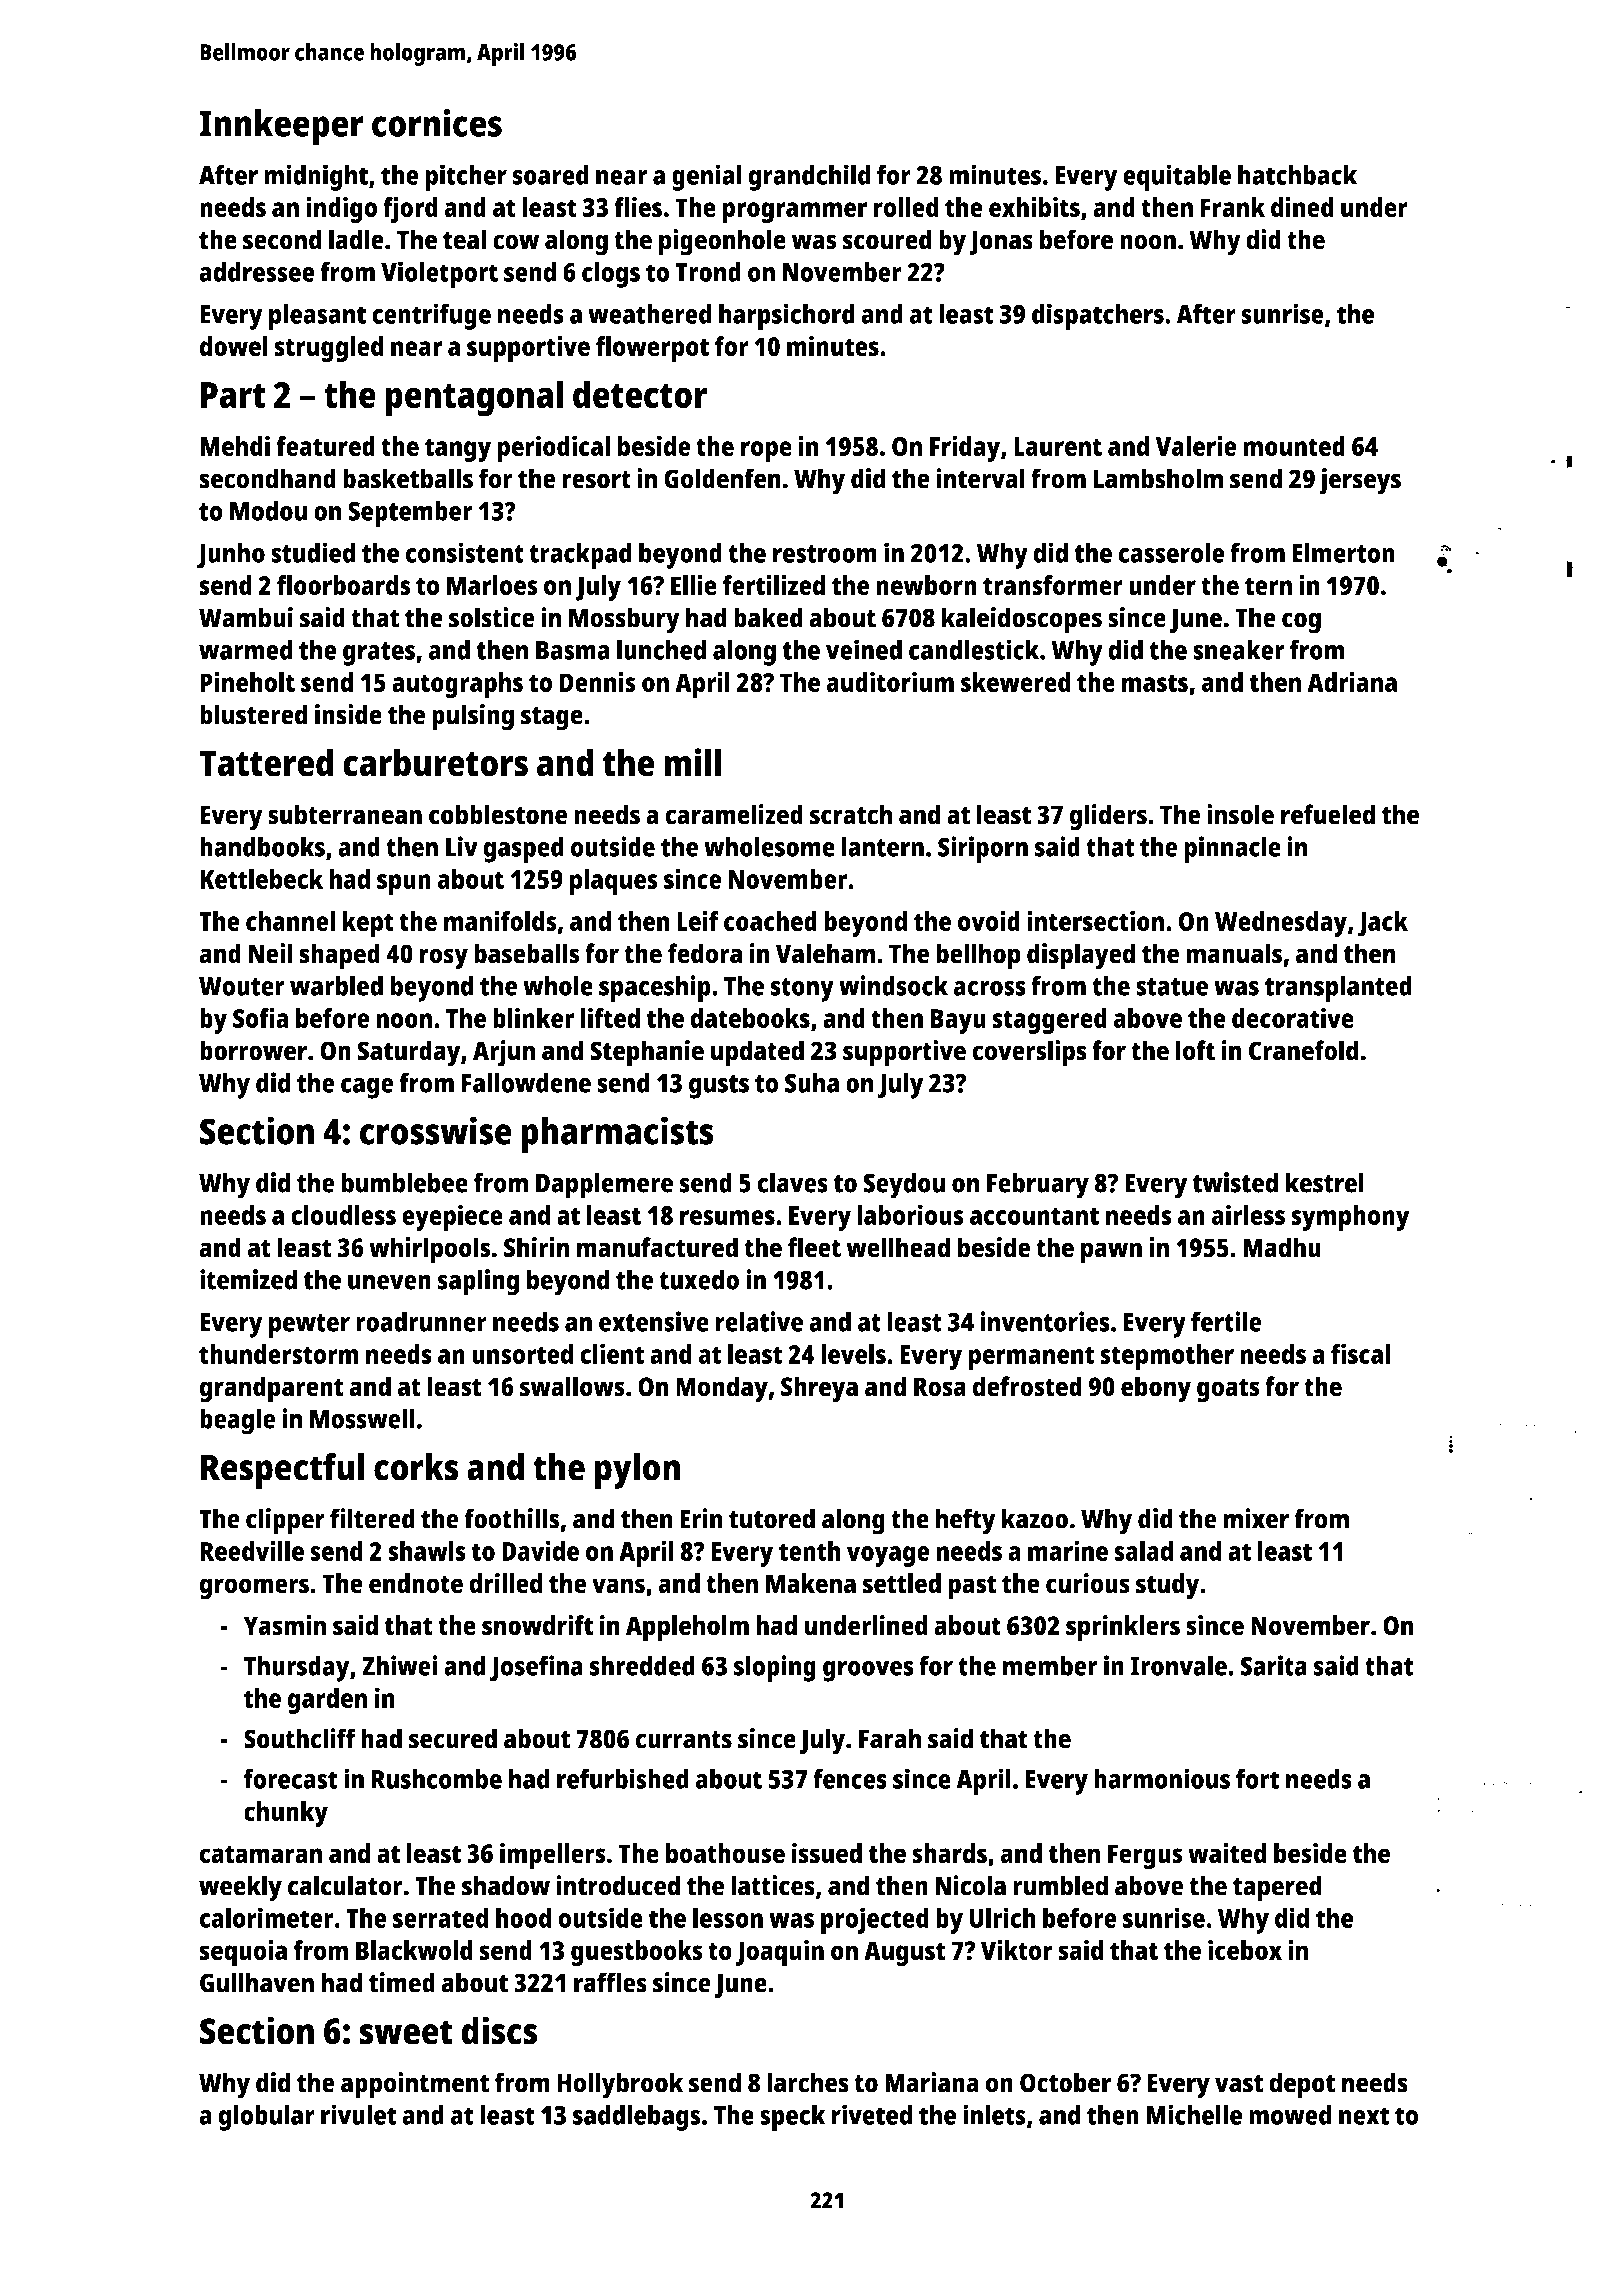  Describe the element at coordinates (1328, 814) in the document. I see `refueled` at that location.
